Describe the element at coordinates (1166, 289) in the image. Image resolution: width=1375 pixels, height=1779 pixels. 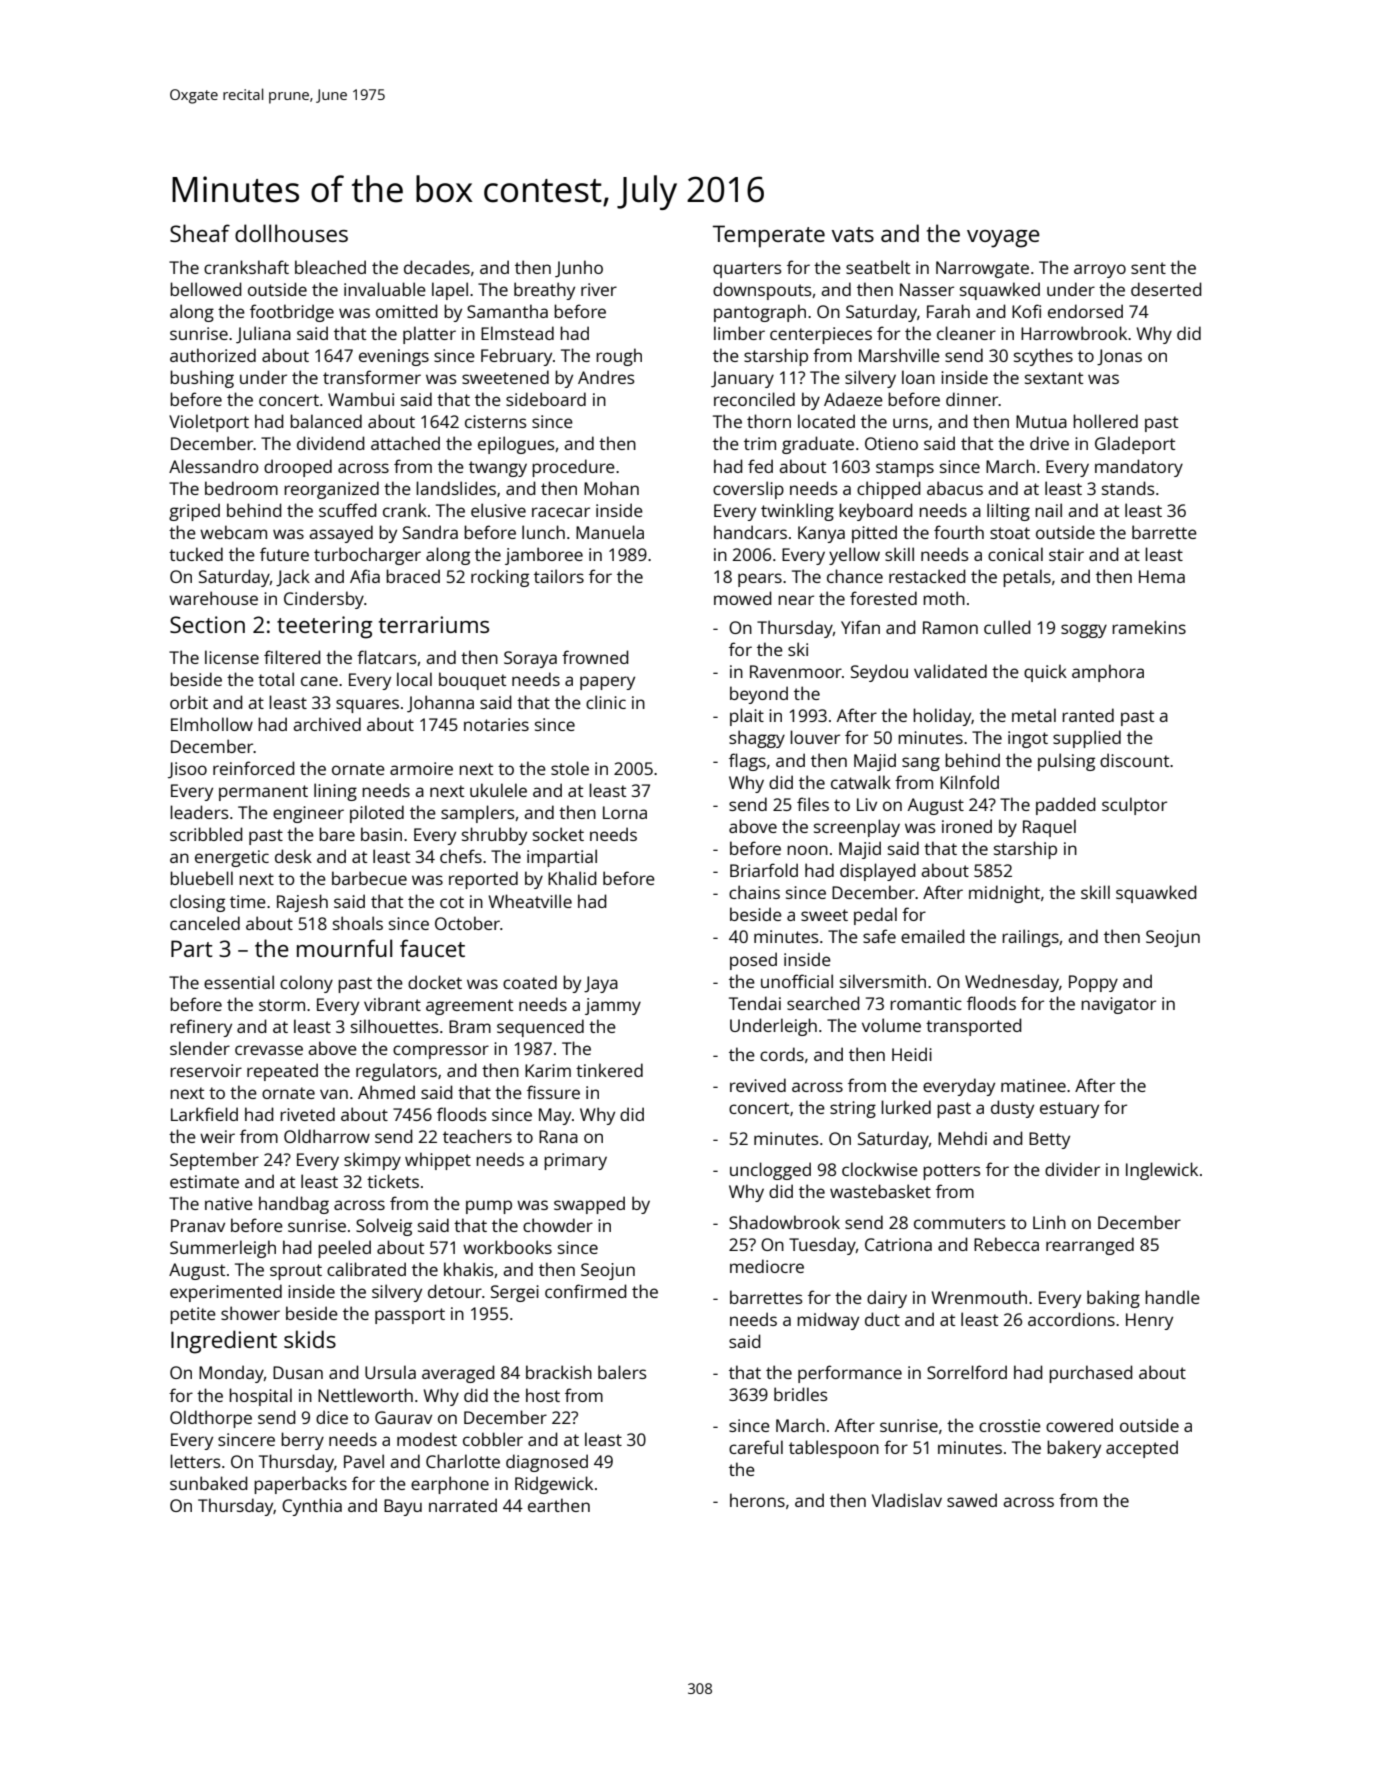
I see `deserted` at that location.
